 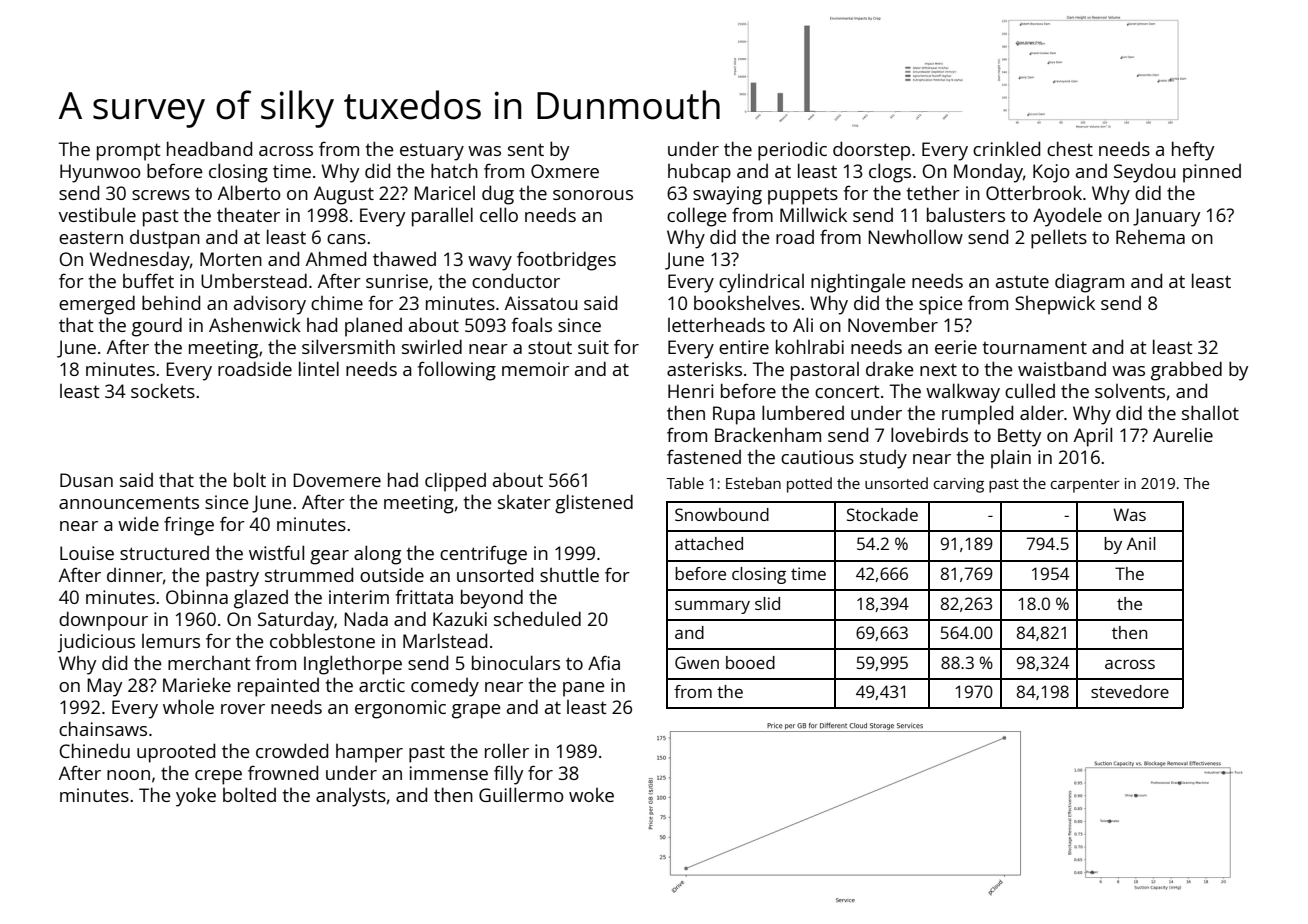 What do you see at coordinates (196, 797) in the screenshot?
I see `yoke` at bounding box center [196, 797].
